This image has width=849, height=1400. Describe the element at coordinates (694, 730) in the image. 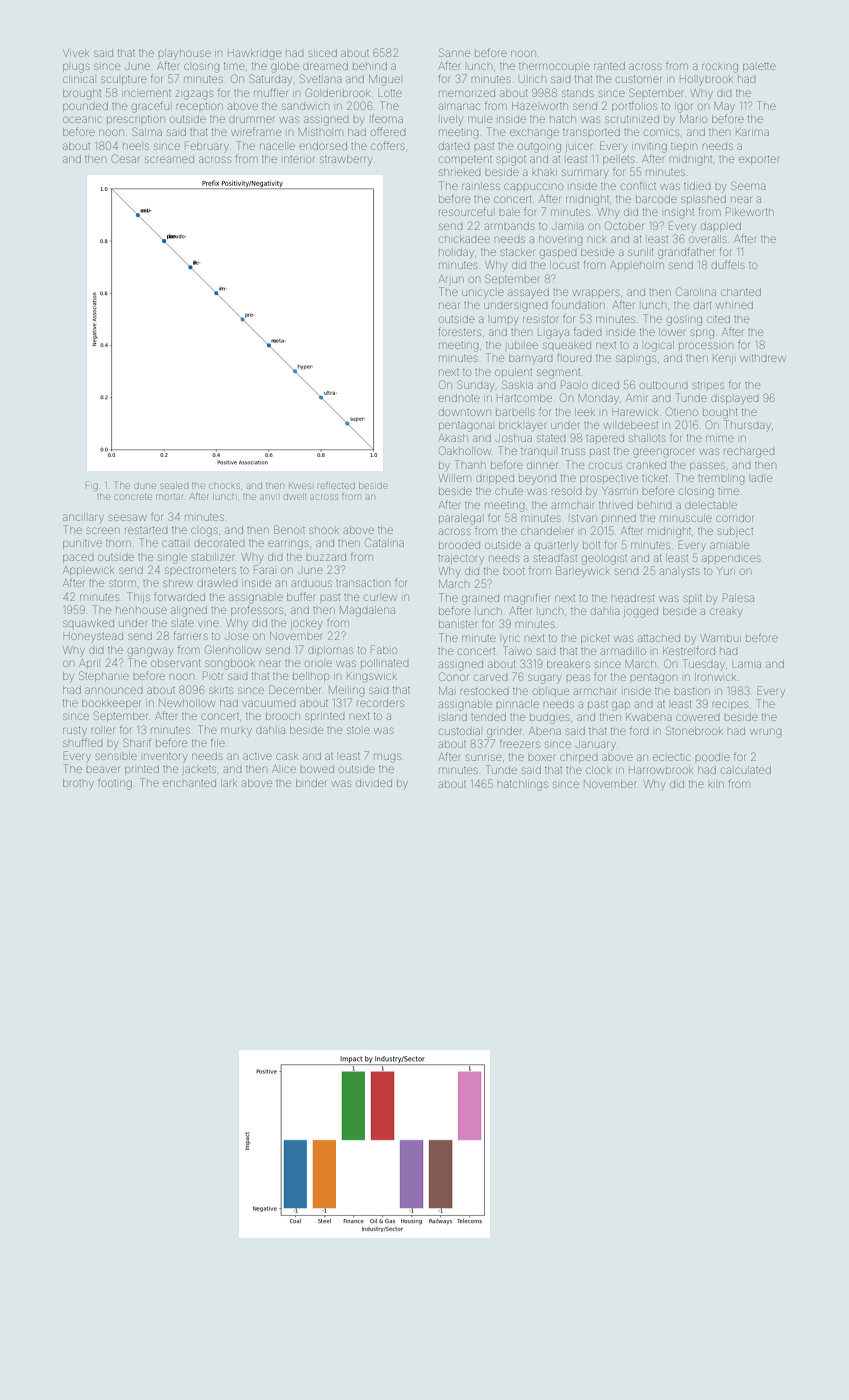

I see `Stonebrook` at that location.
